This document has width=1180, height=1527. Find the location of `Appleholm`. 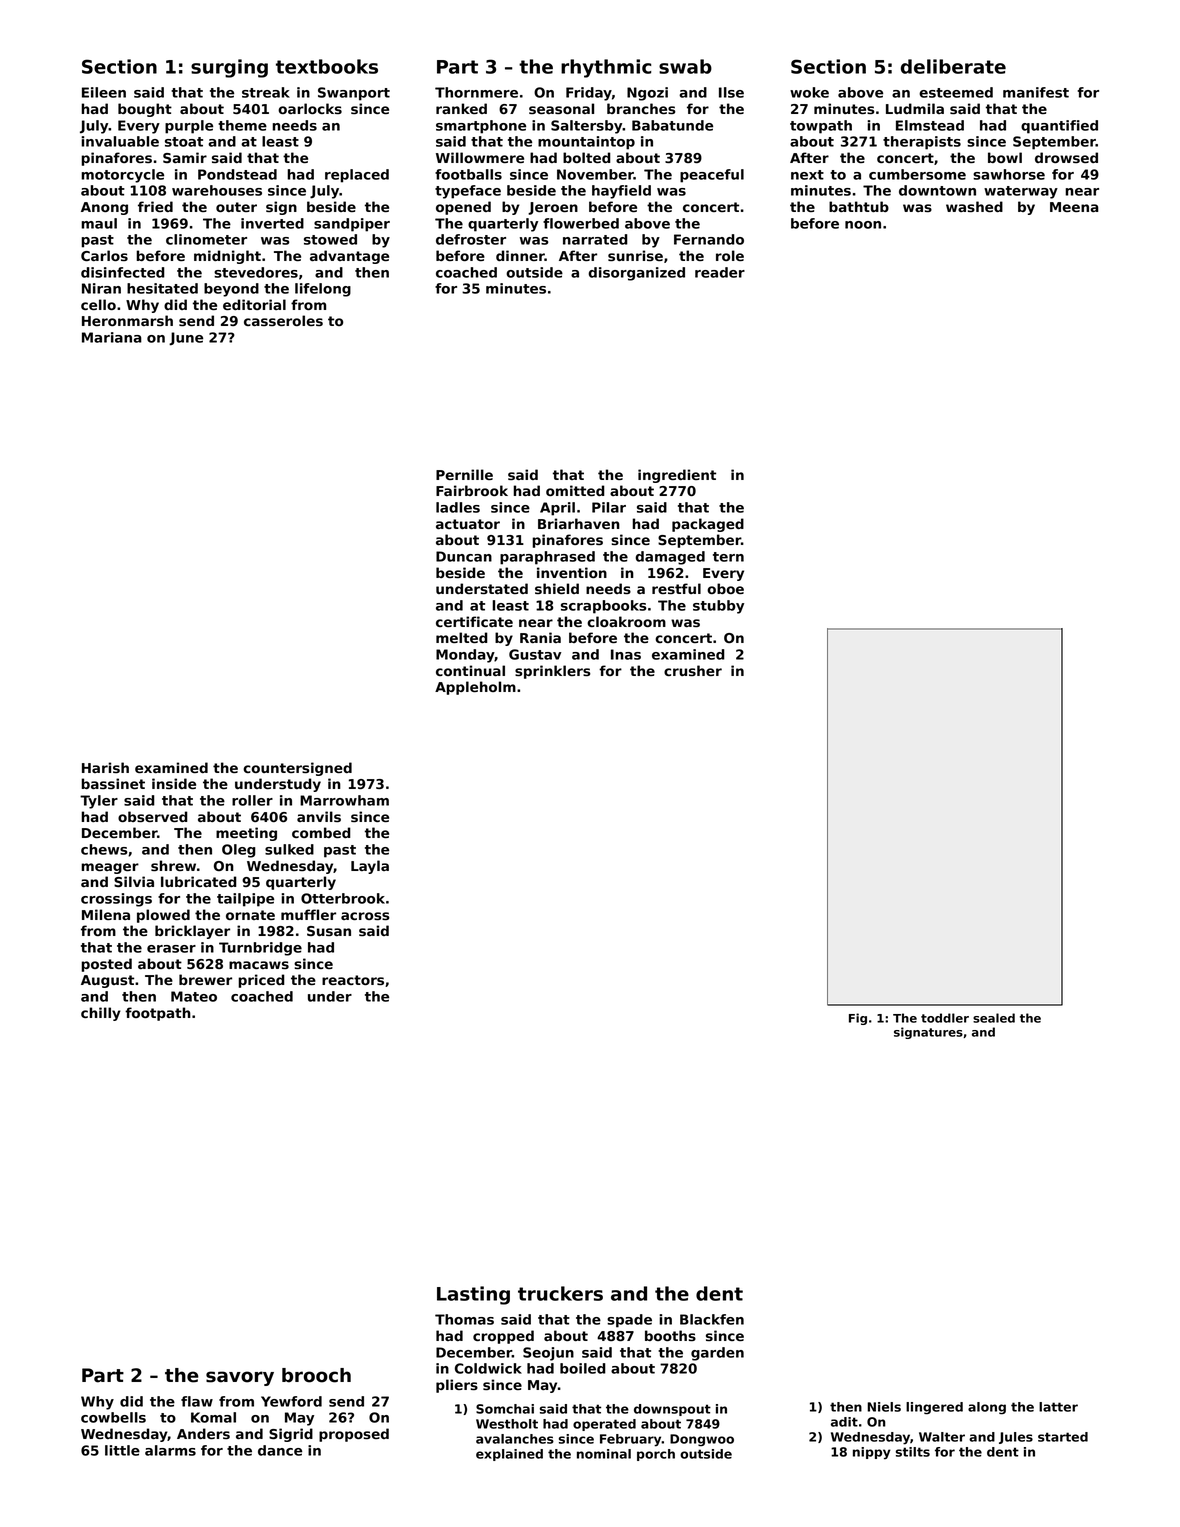

Appleholm is located at coordinates (475, 688).
